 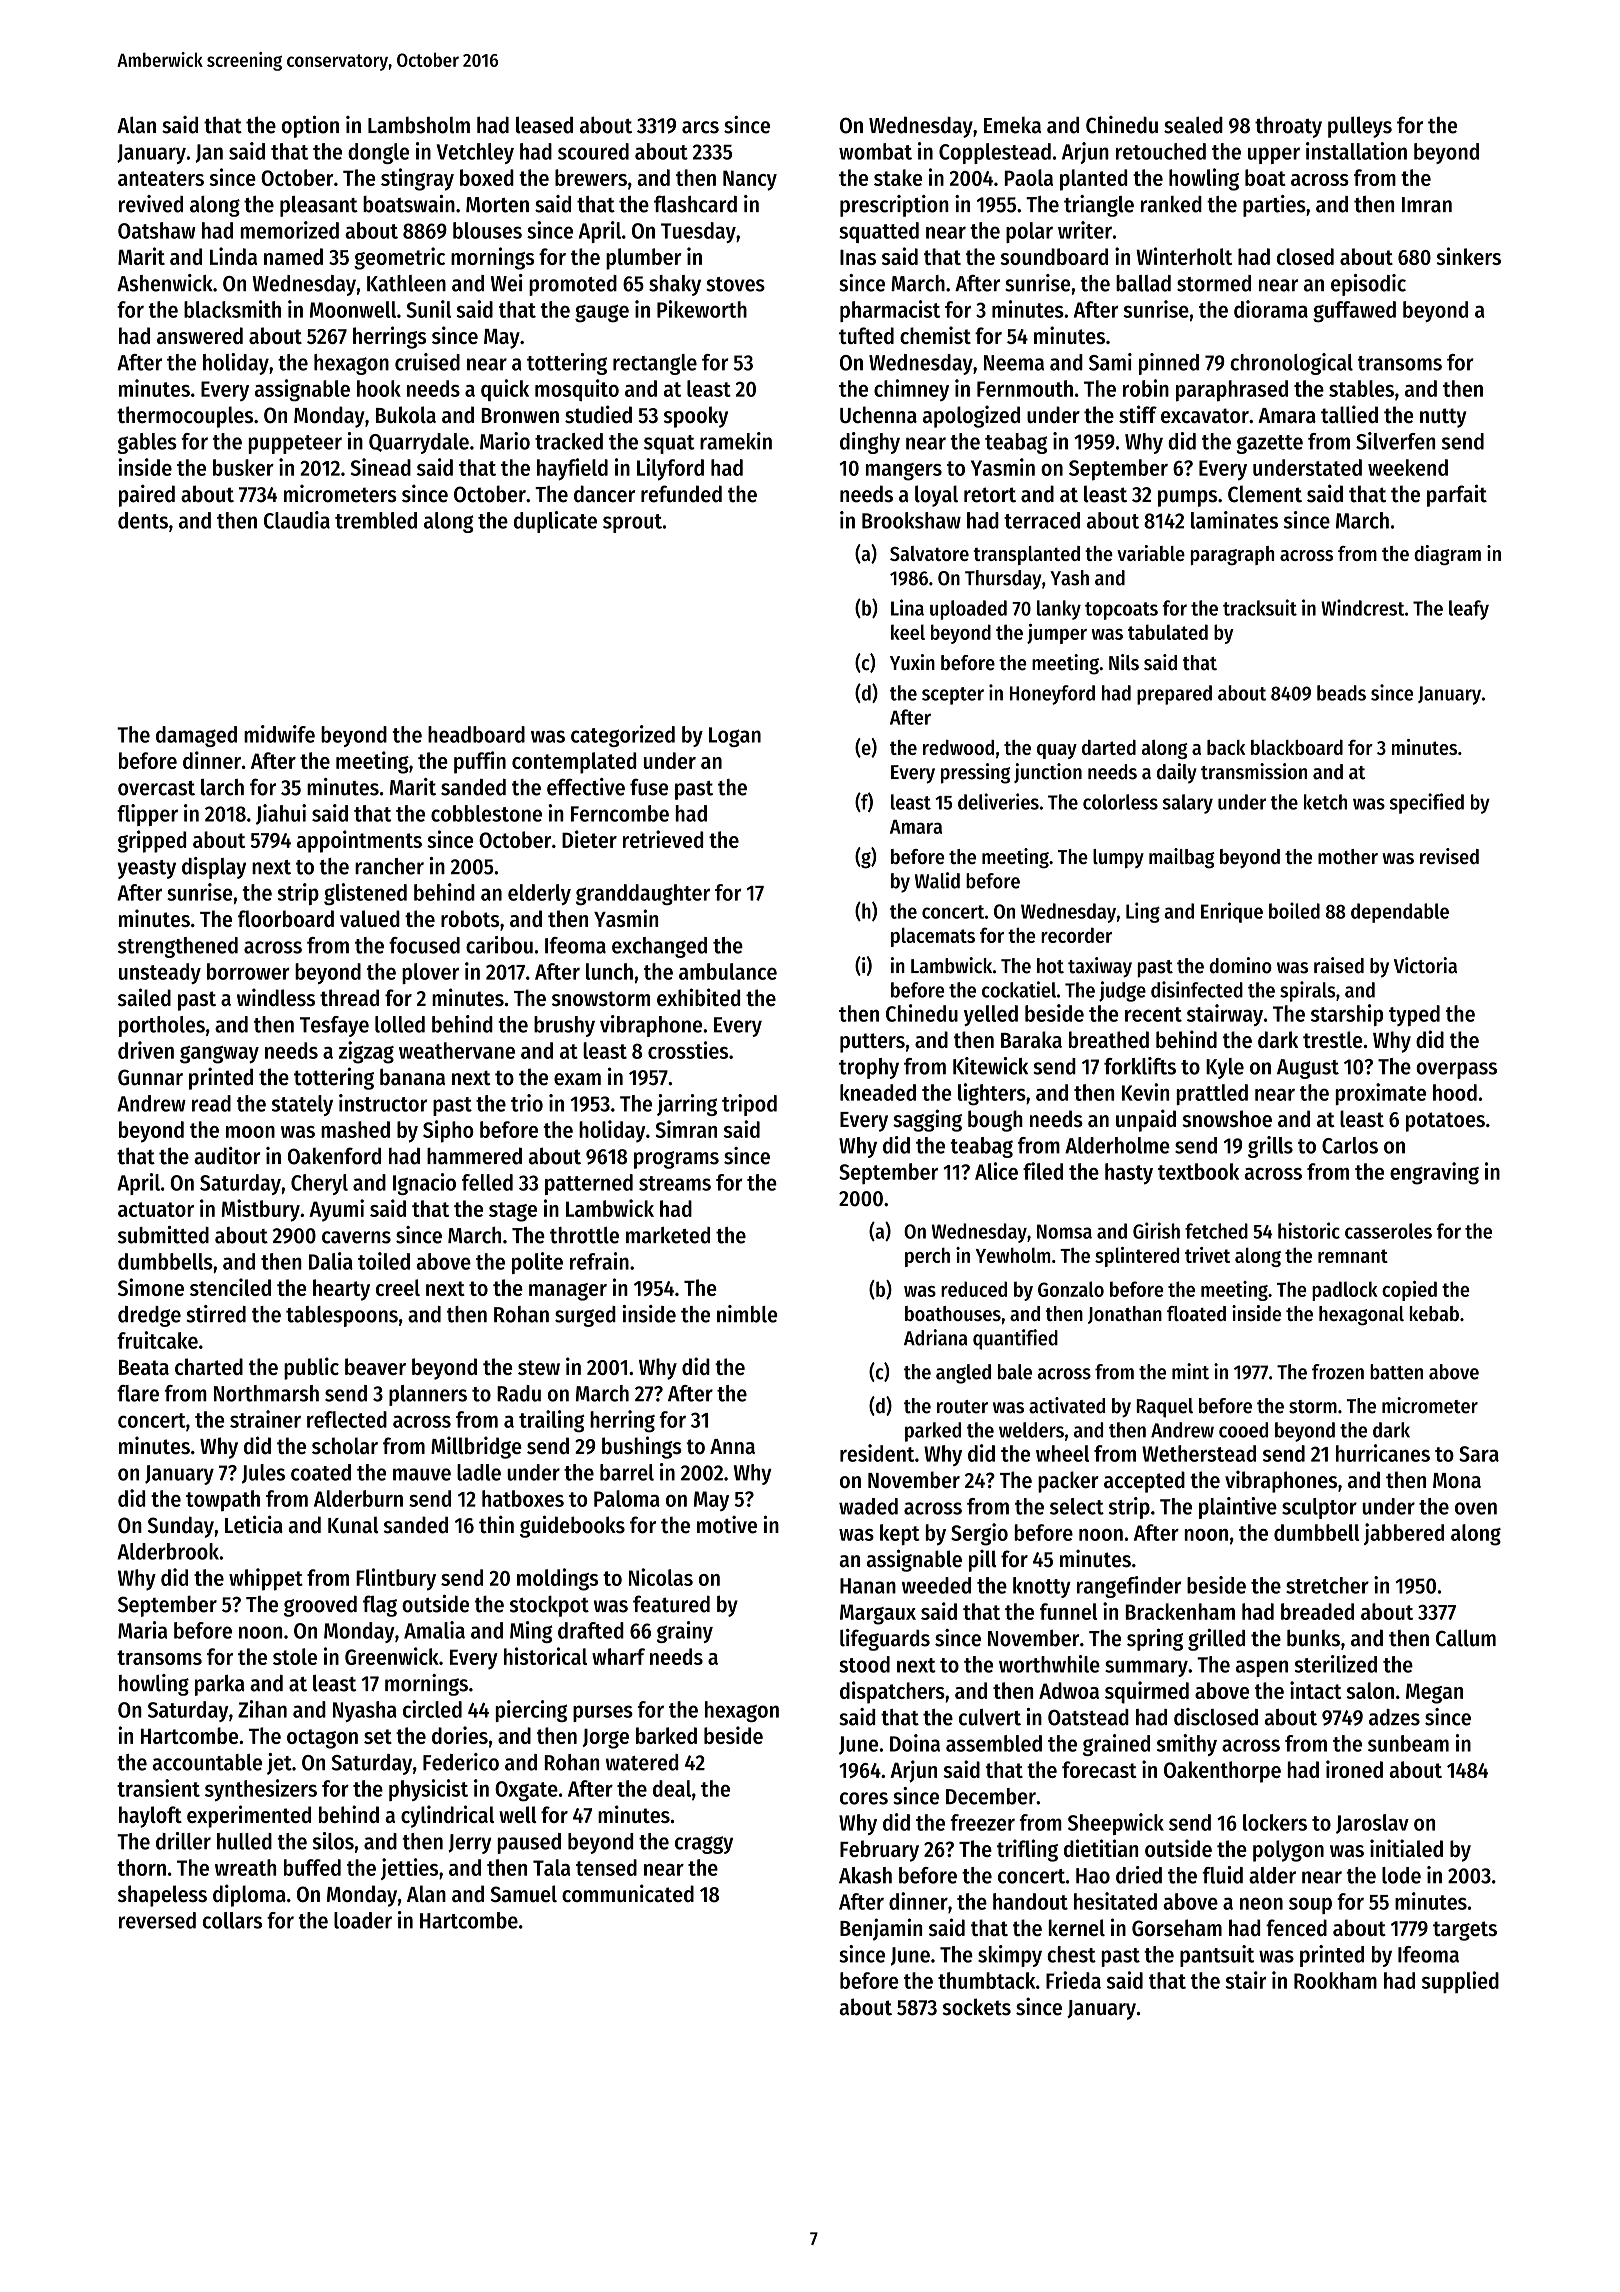 What do you see at coordinates (1338, 1372) in the screenshot?
I see `frozen` at bounding box center [1338, 1372].
